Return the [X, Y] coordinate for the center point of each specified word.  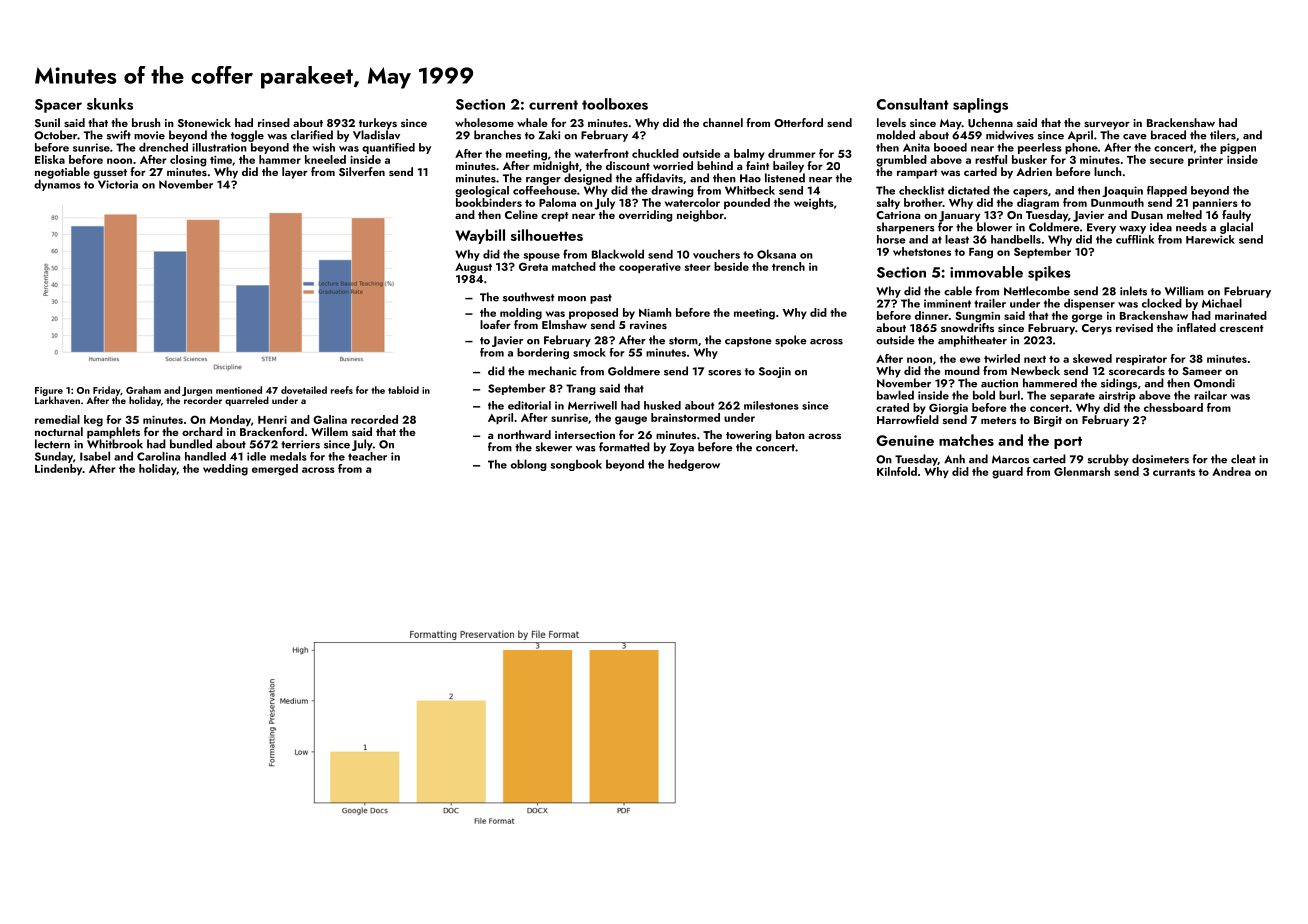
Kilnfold [897, 471]
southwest [529, 297]
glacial [1236, 228]
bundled [191, 444]
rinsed [274, 122]
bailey [788, 167]
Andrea [1231, 471]
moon [572, 299]
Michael [1222, 303]
